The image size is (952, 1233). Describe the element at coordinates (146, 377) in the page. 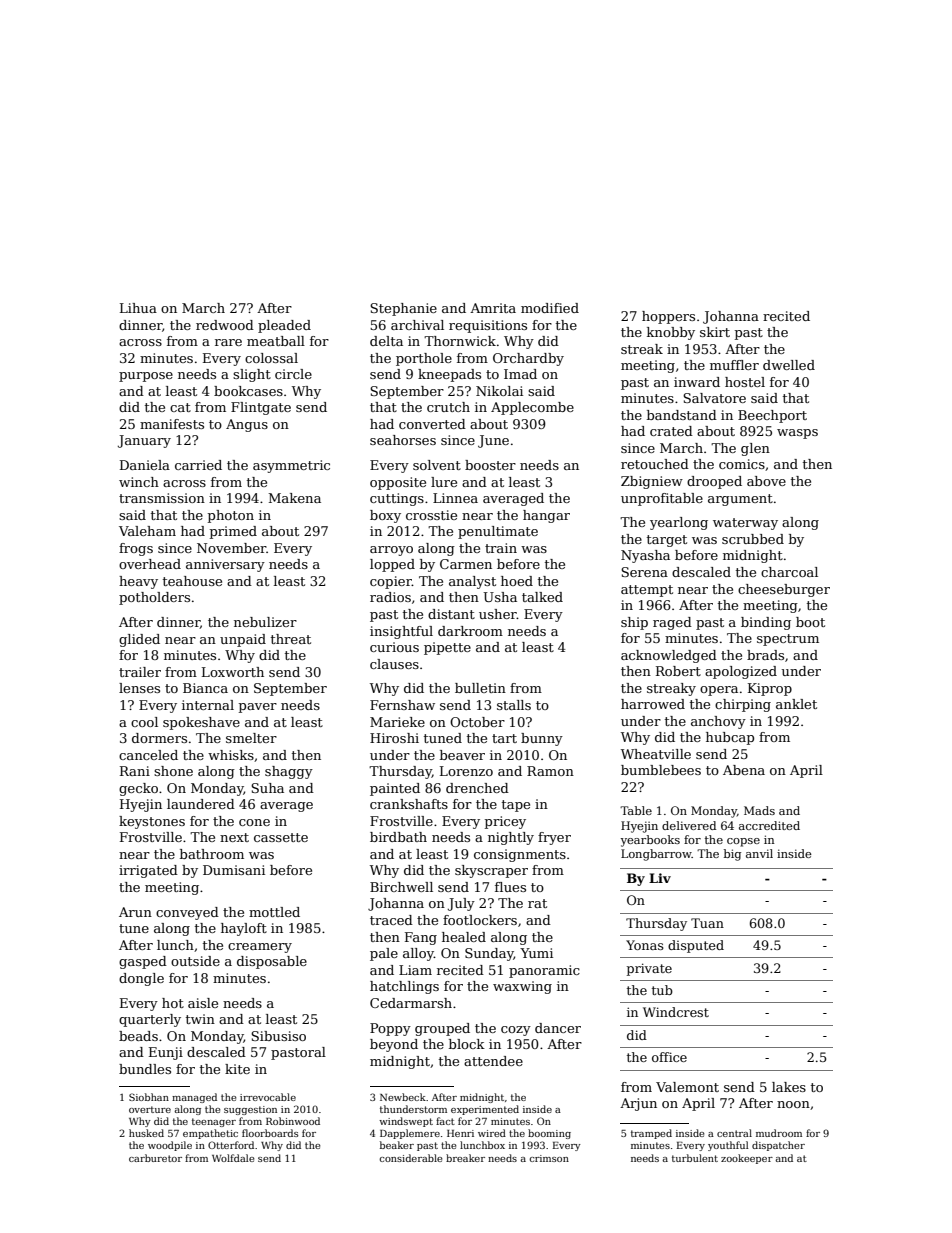

I see `purpose` at that location.
